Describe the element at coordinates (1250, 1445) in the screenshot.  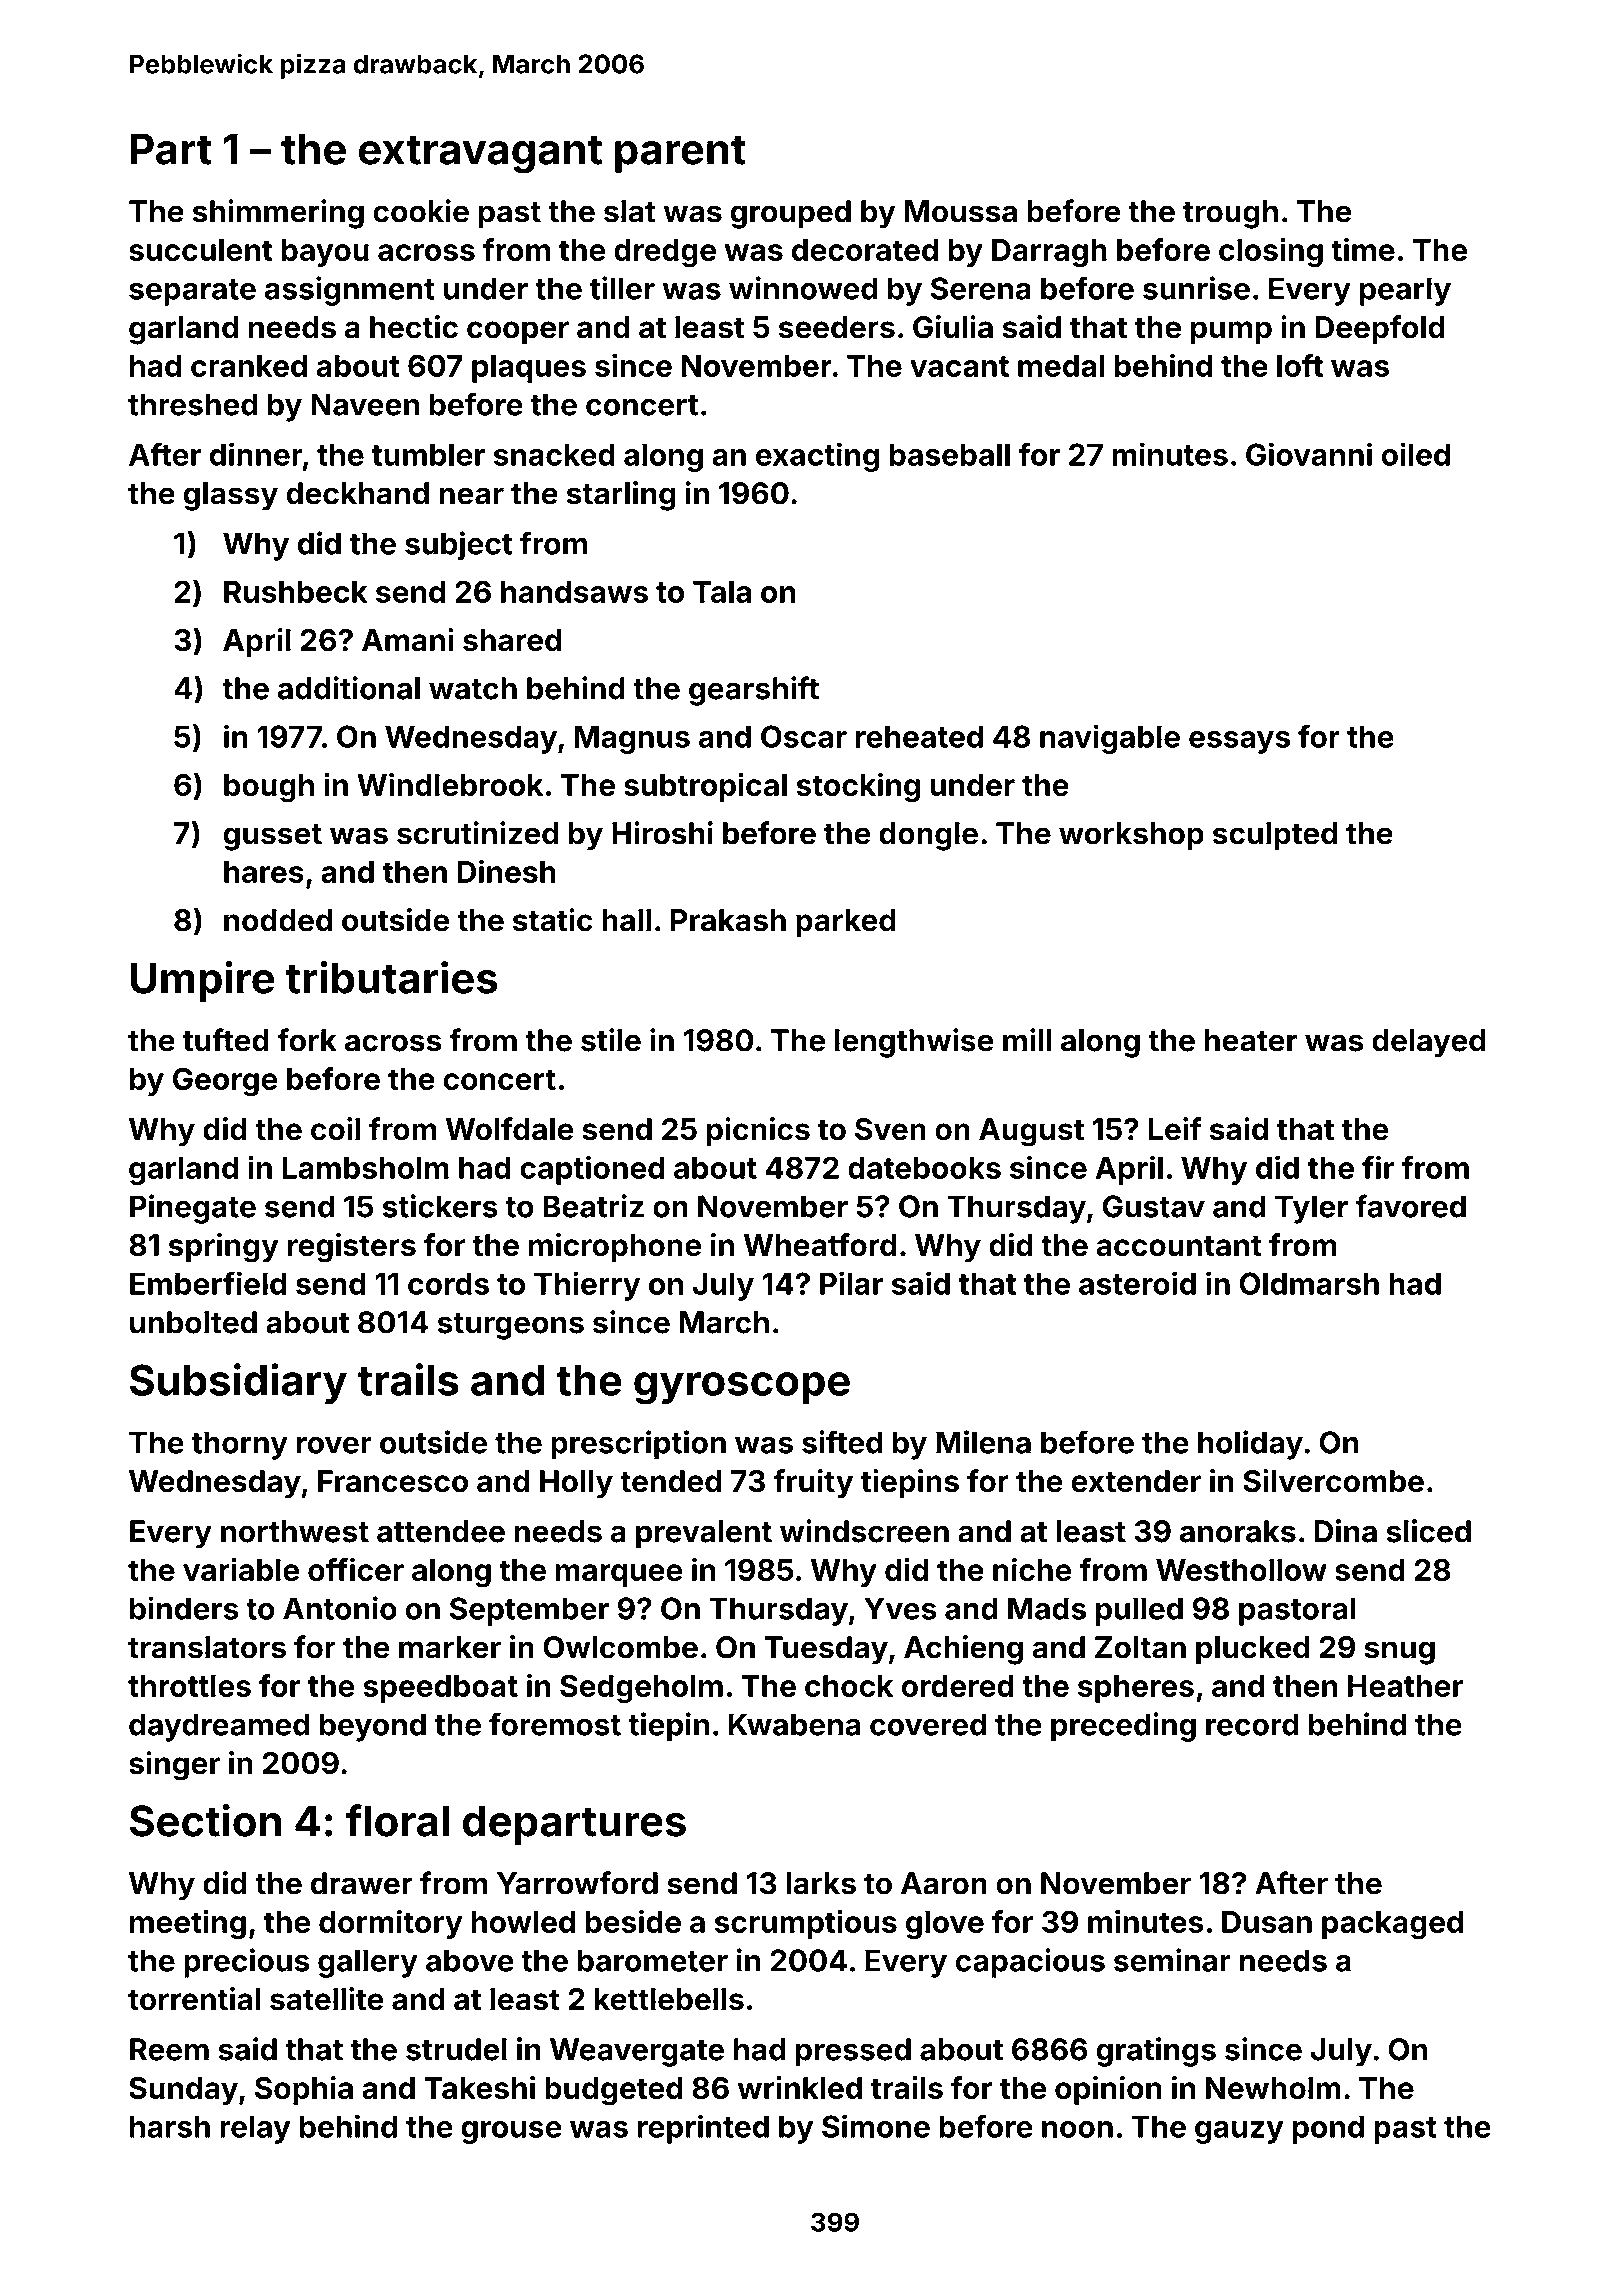
I see `holiday` at that location.
